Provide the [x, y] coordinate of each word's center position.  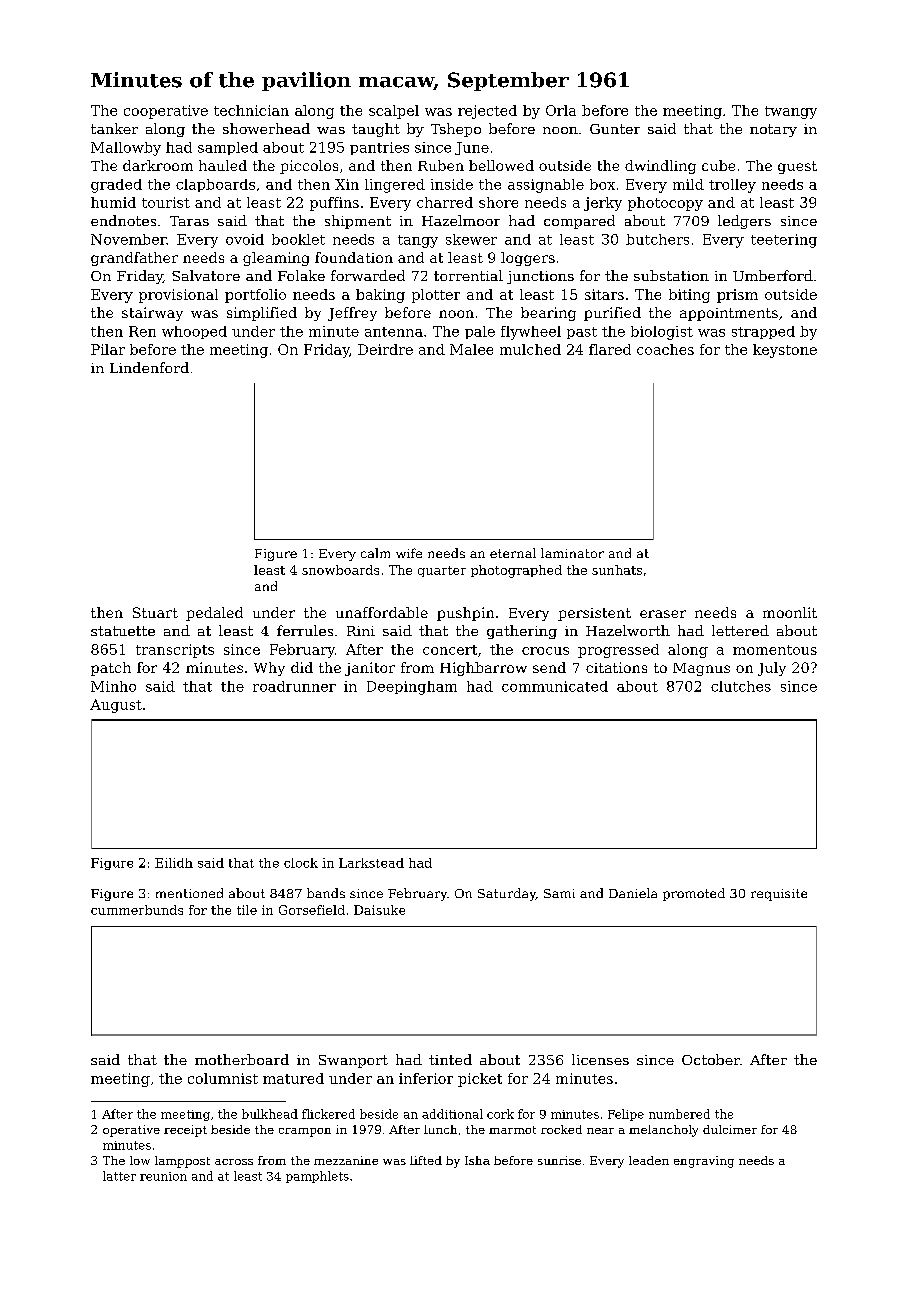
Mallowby [126, 149]
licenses [600, 1059]
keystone [785, 351]
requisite [779, 895]
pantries [379, 148]
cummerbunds [137, 910]
